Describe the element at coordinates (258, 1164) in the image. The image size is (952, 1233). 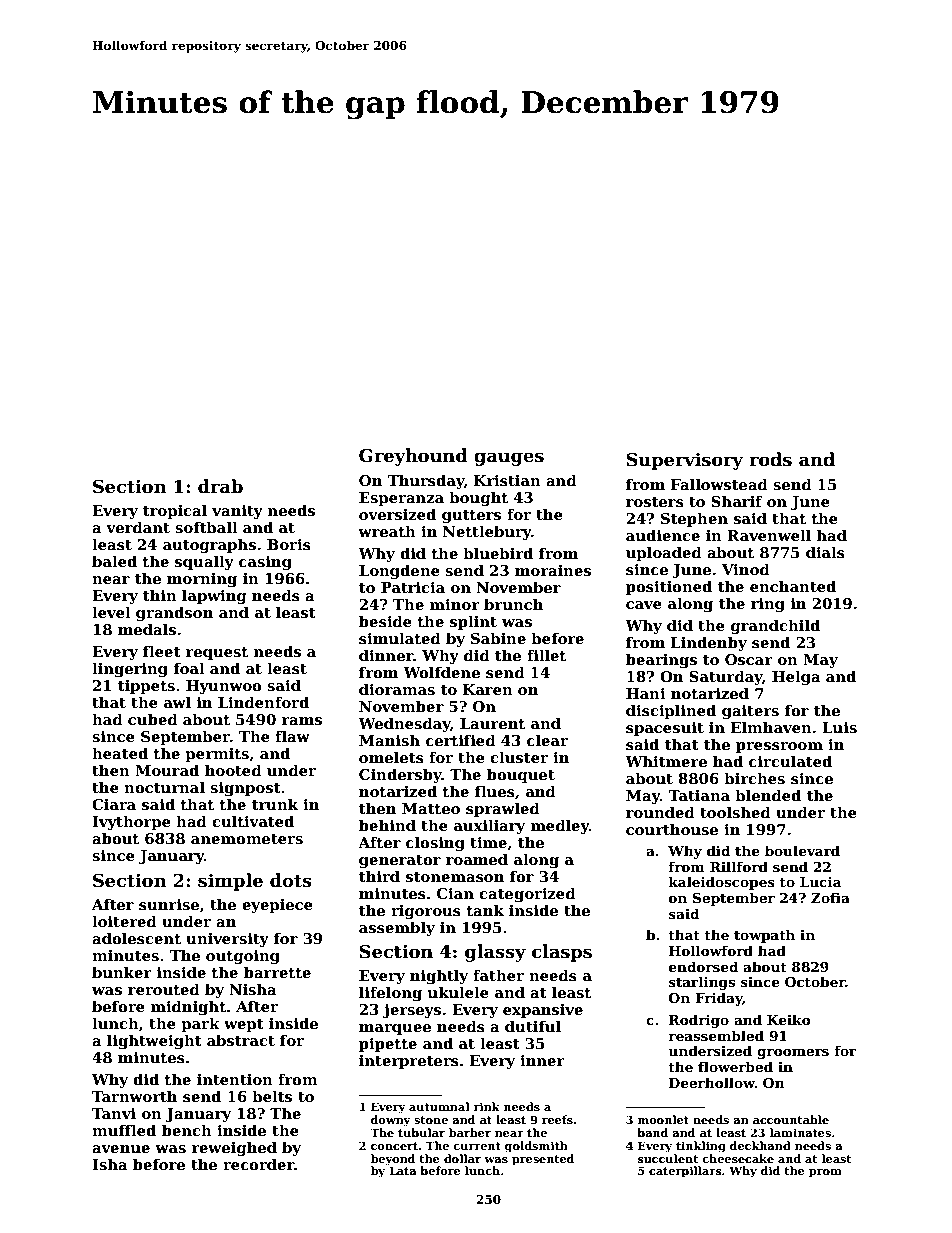
I see `recorder` at that location.
